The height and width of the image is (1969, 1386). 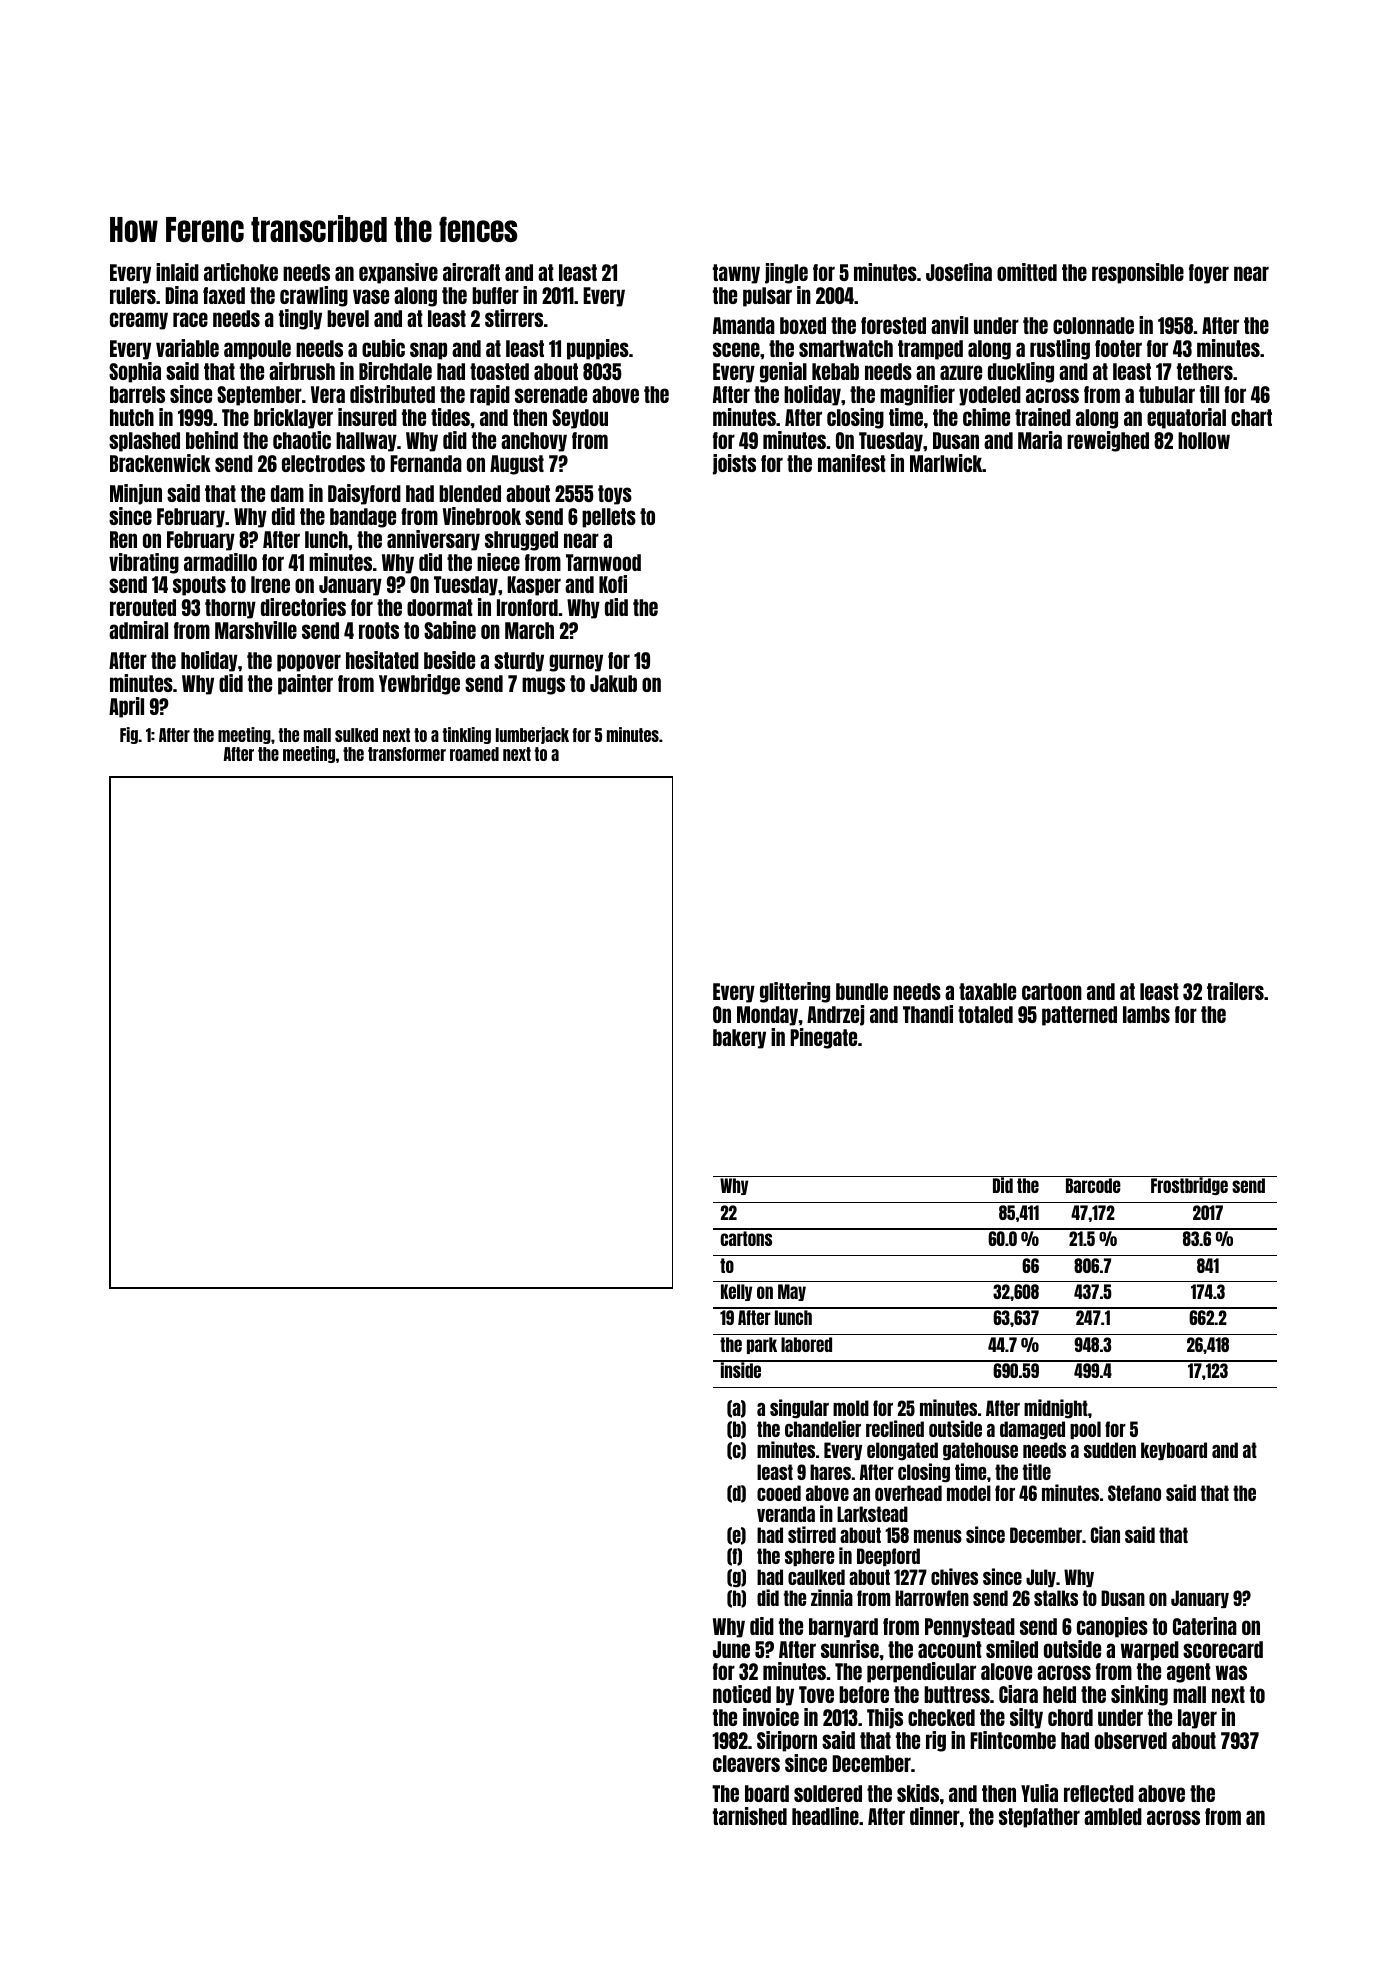 What do you see at coordinates (731, 1649) in the image?
I see `June` at bounding box center [731, 1649].
